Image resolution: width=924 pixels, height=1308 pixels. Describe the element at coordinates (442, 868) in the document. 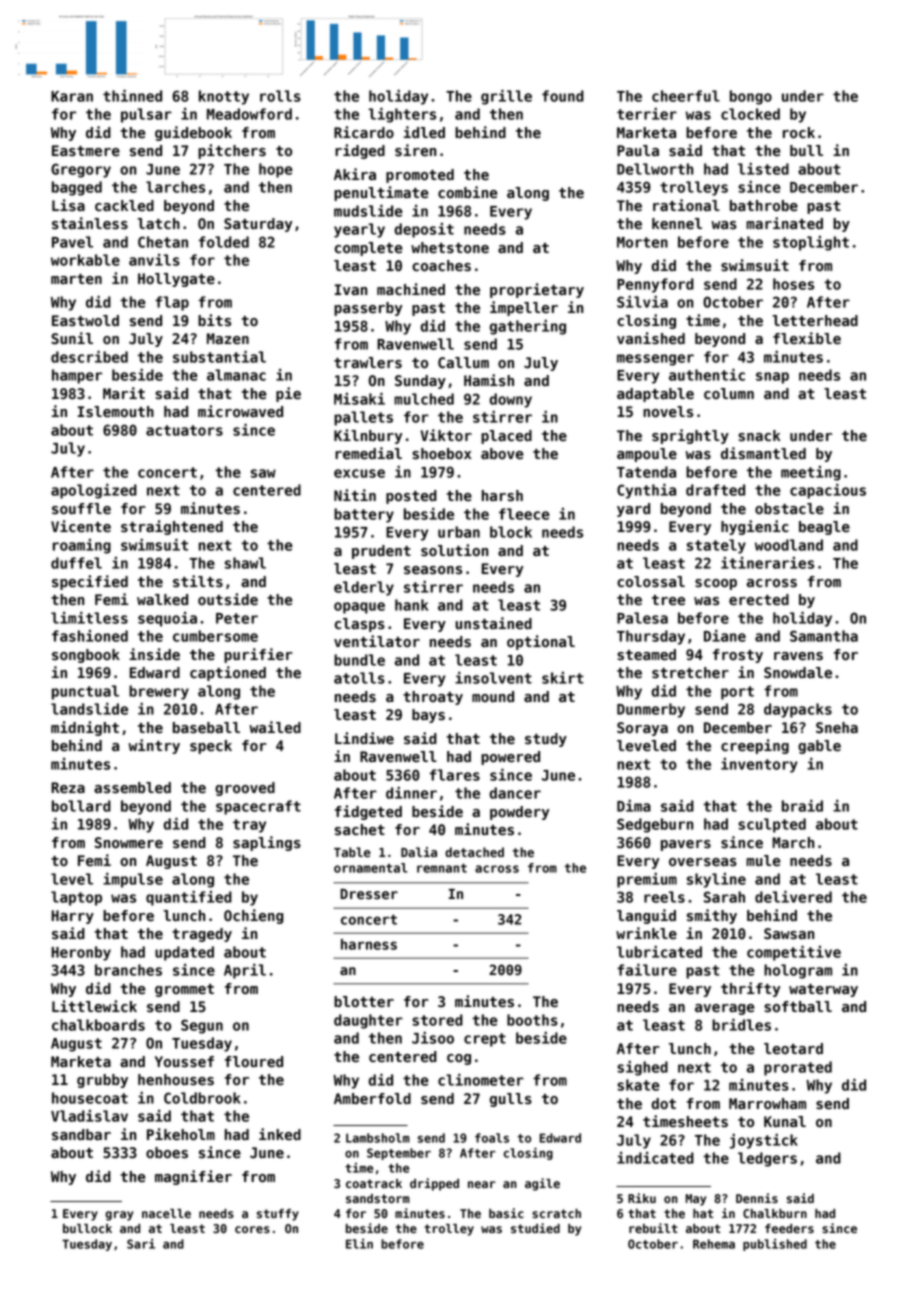

I see `remnant` at that location.
